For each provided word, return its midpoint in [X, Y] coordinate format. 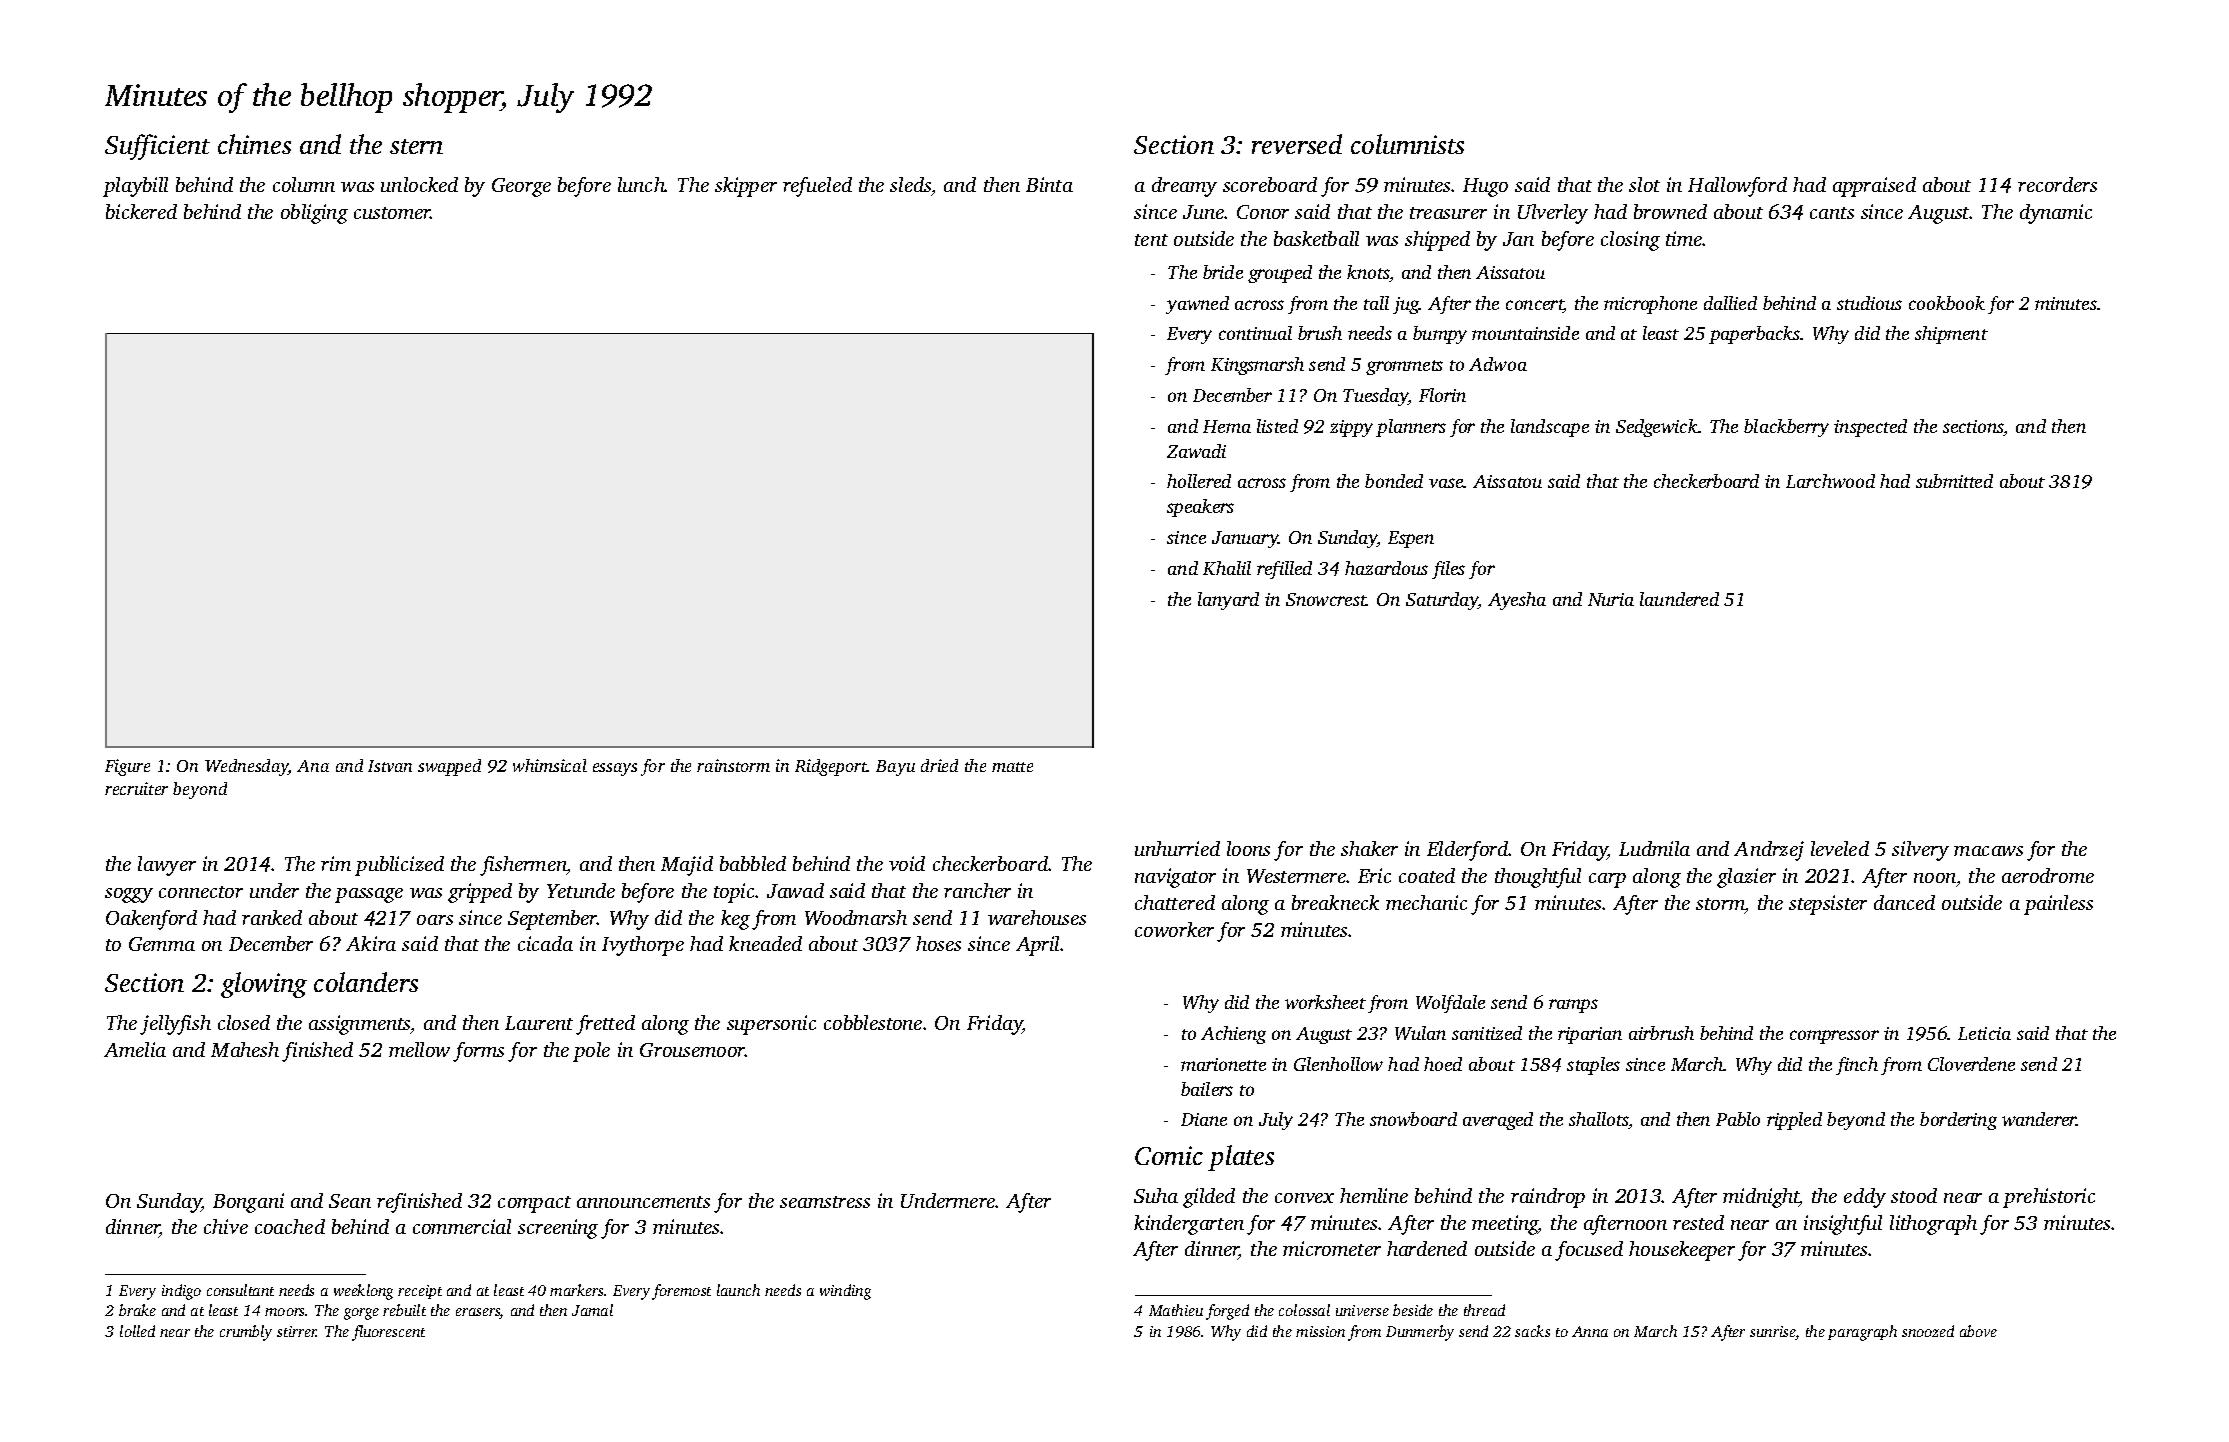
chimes [254, 144]
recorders [2057, 184]
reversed [1297, 144]
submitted [1954, 481]
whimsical [550, 765]
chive [226, 1226]
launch [738, 1290]
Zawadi [1196, 451]
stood [1914, 1195]
